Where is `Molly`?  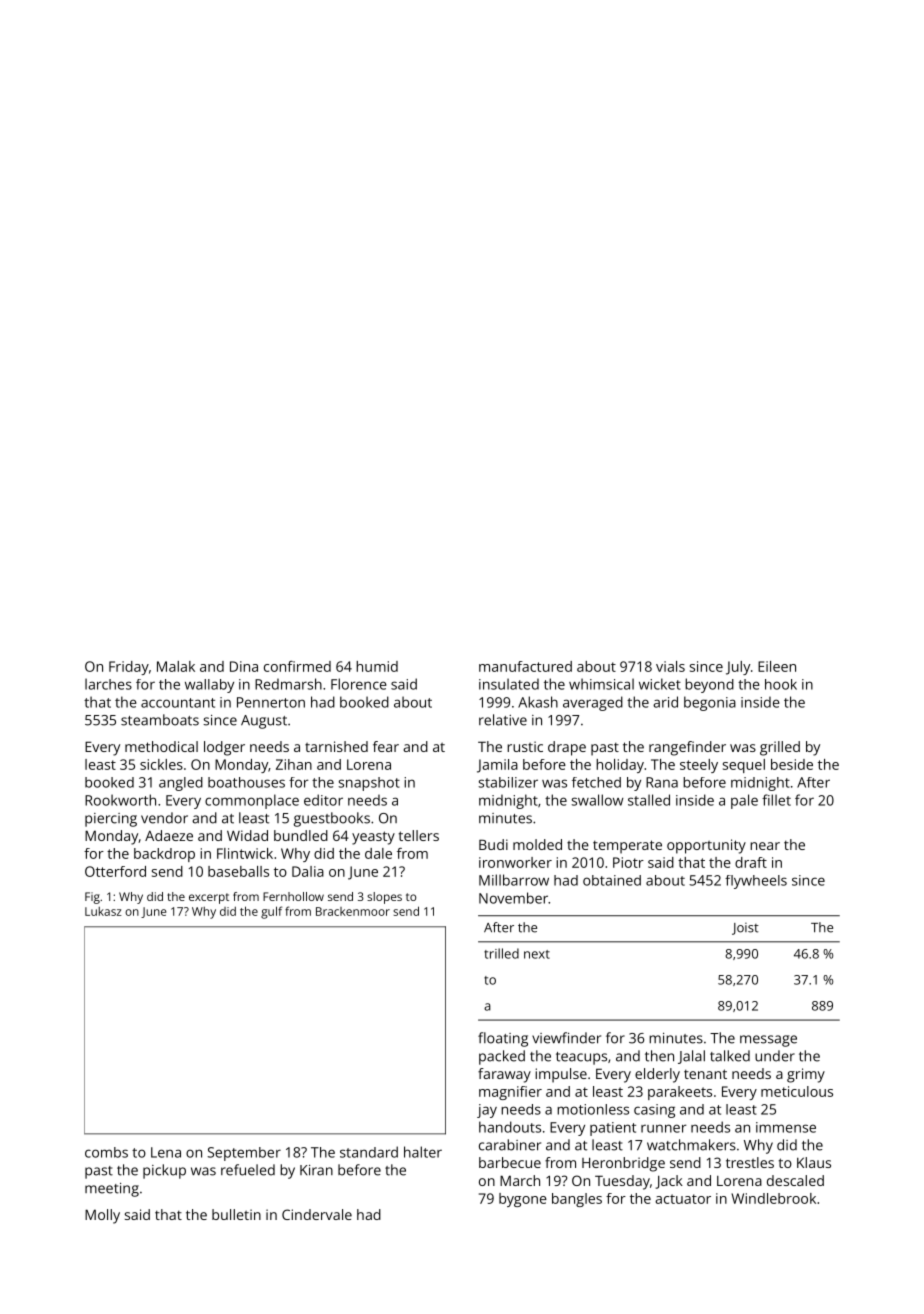 Molly is located at coordinates (102, 1216).
